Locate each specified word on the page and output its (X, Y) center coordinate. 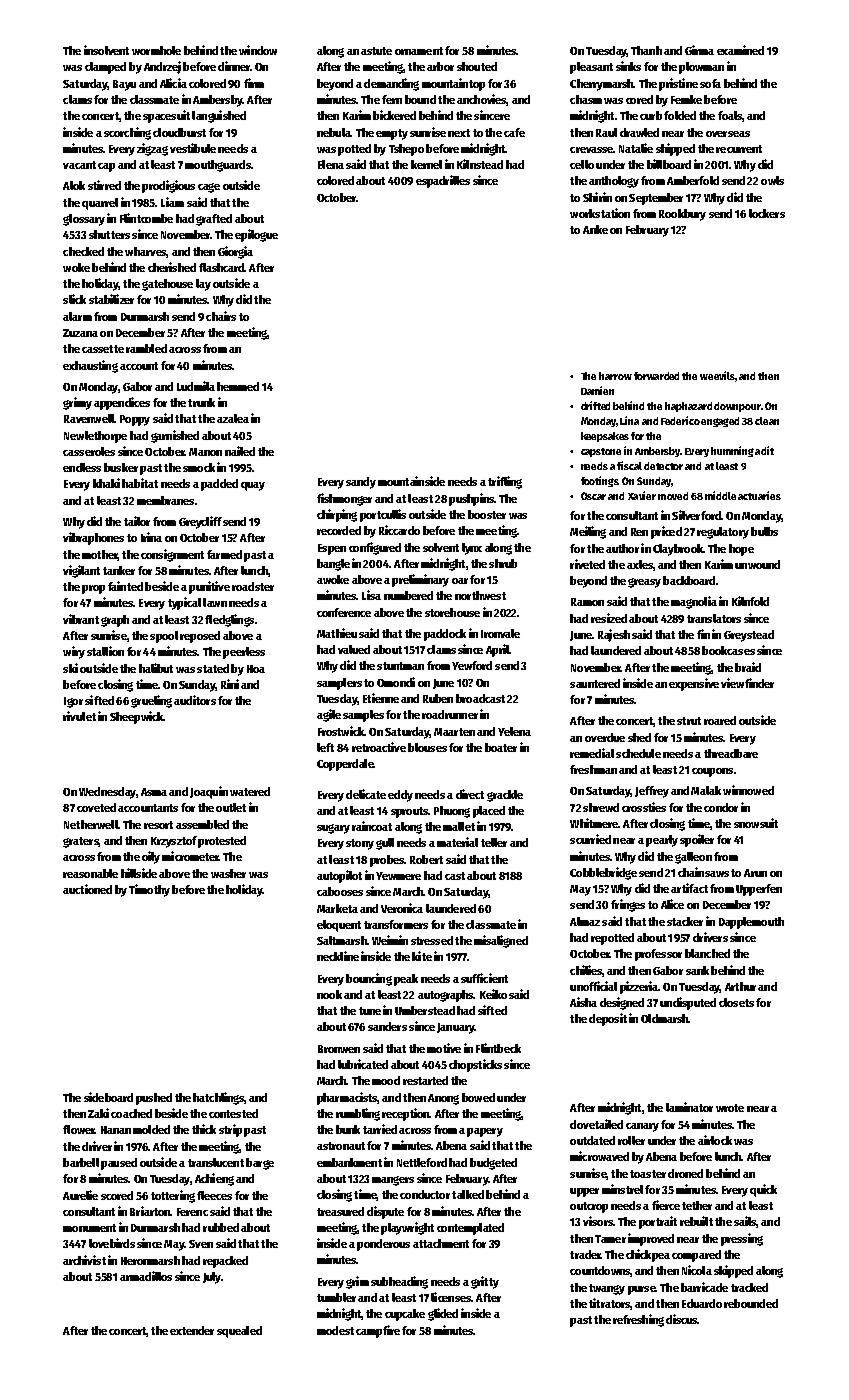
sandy (361, 483)
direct (470, 794)
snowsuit (756, 823)
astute (376, 51)
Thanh (646, 50)
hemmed (238, 386)
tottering (173, 1196)
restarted (425, 1080)
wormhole (156, 50)
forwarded (656, 376)
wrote (730, 1108)
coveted (96, 807)
